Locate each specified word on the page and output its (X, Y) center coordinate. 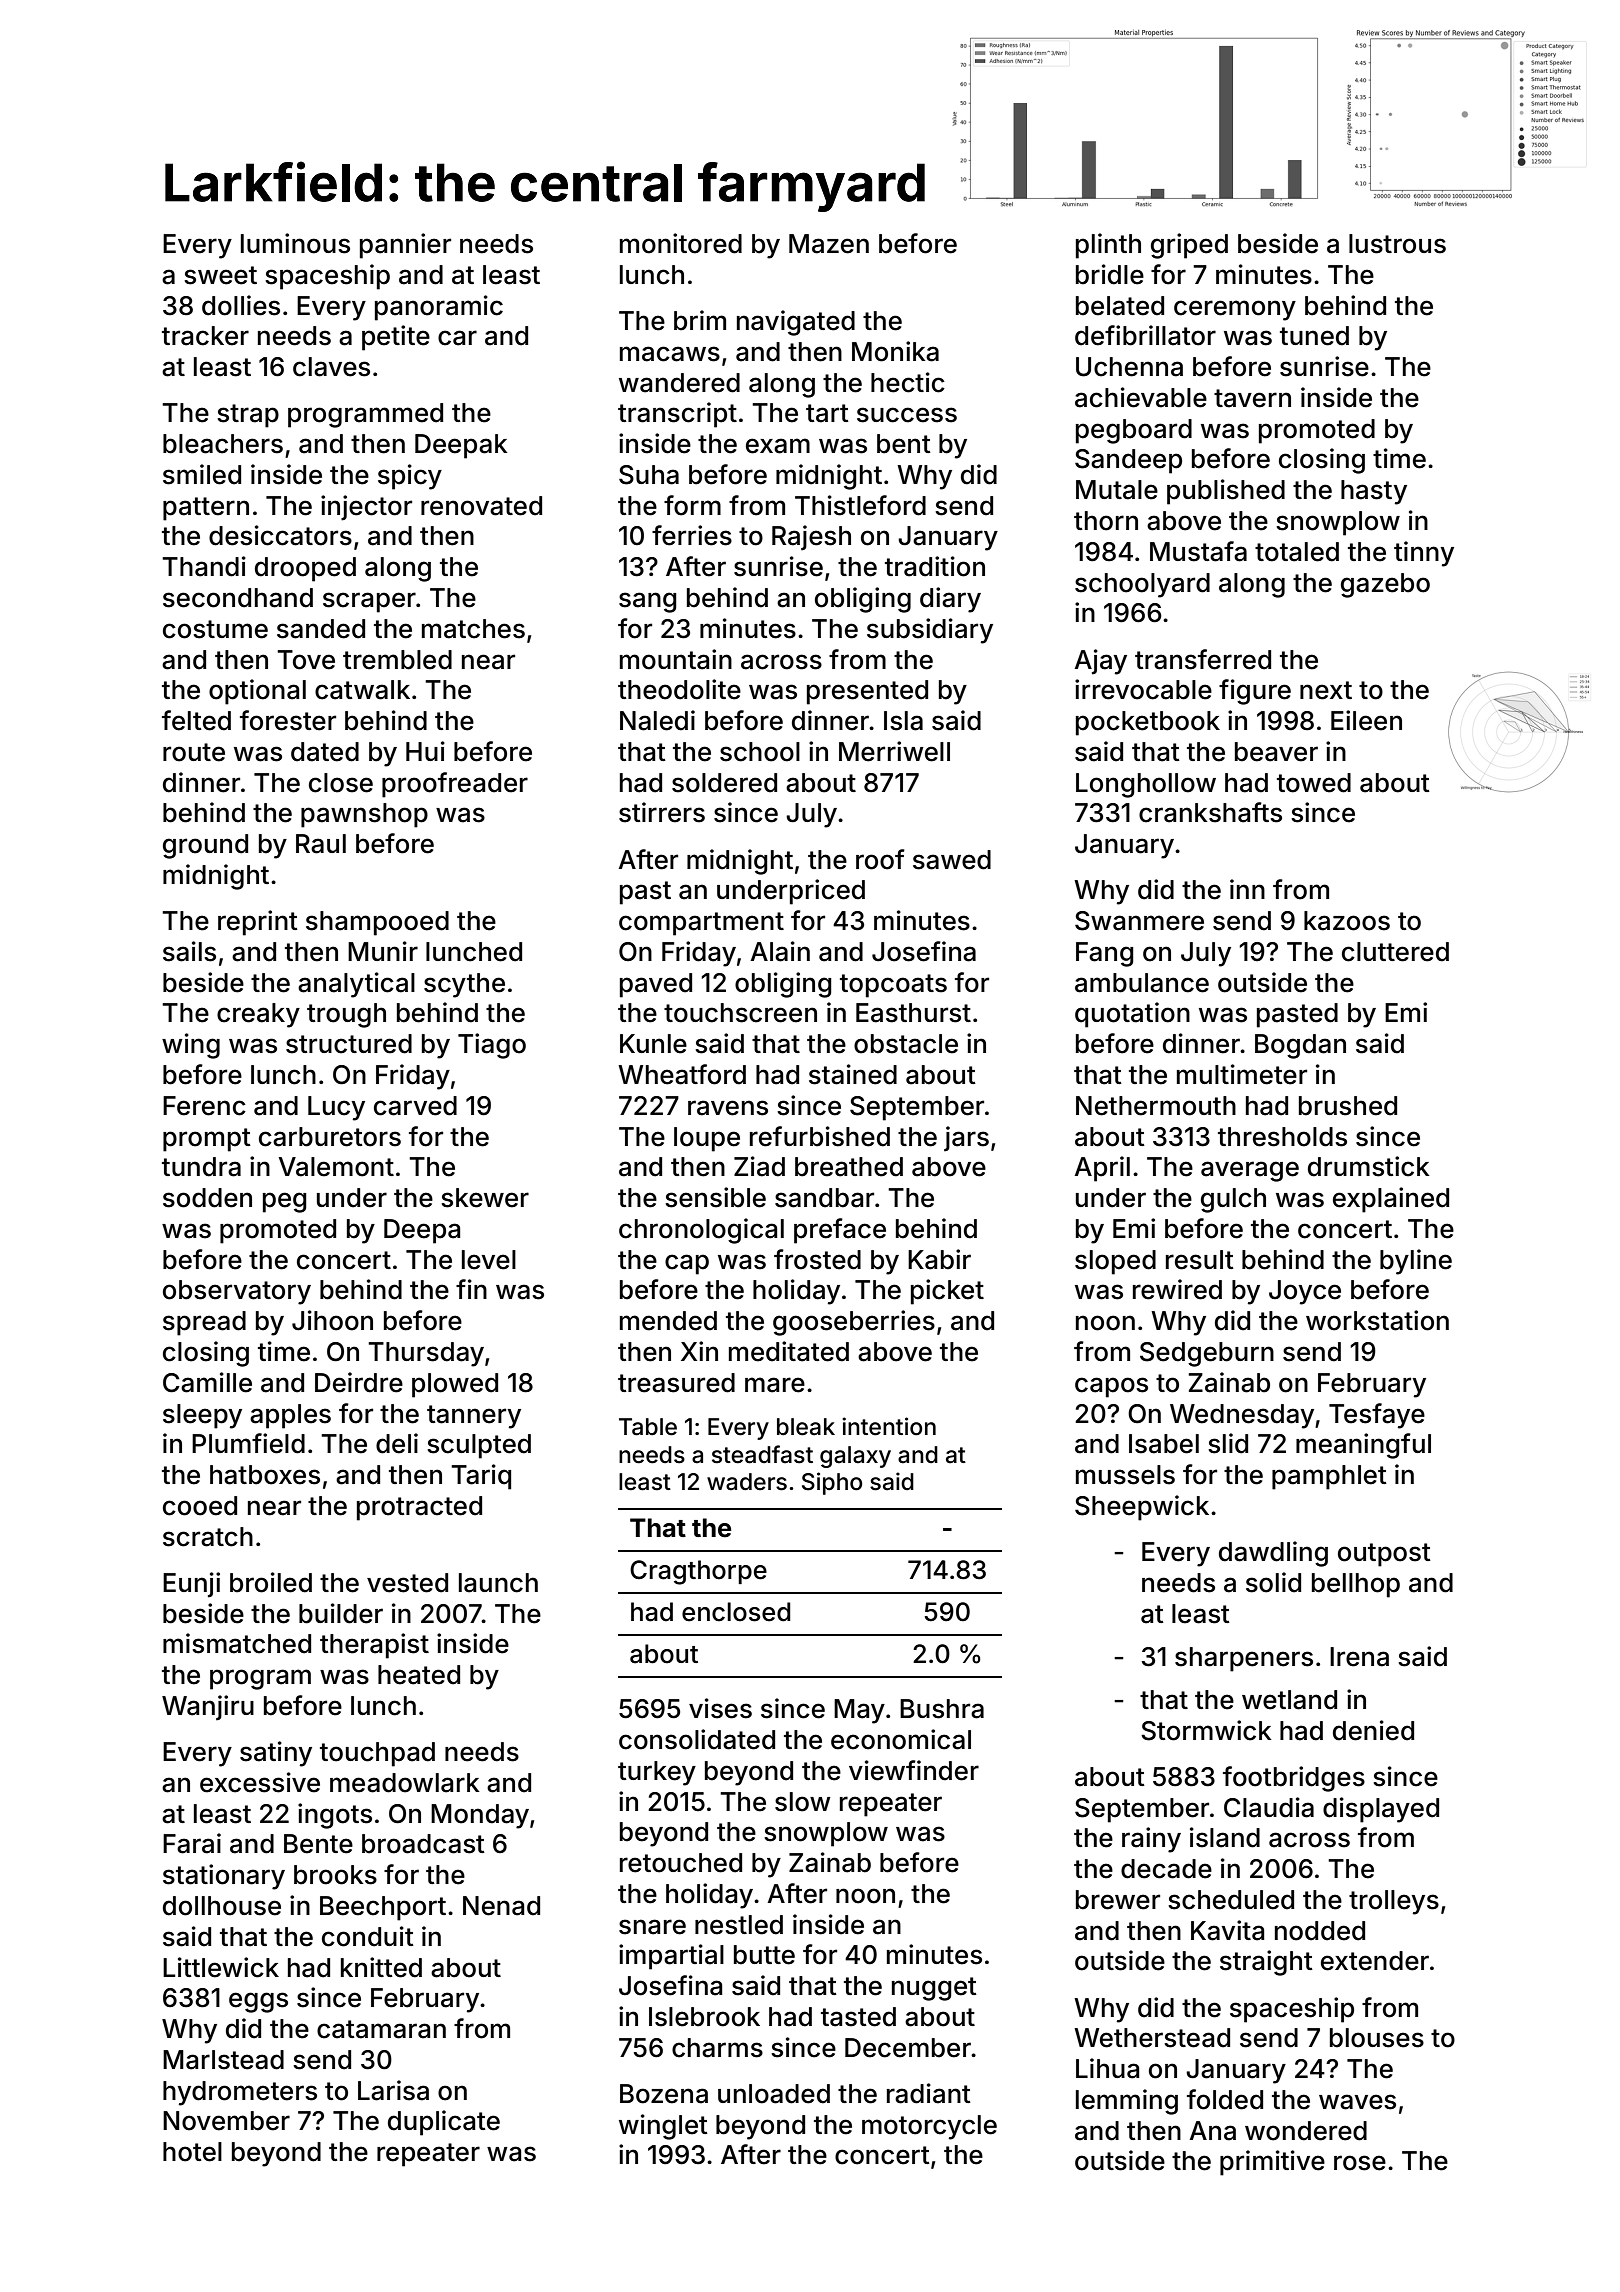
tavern (1252, 398)
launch (498, 1583)
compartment (701, 924)
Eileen (1366, 720)
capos (1111, 1387)
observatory (237, 1292)
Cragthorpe (698, 1572)
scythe (464, 985)
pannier (405, 246)
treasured (676, 1383)
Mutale (1117, 490)
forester (288, 720)
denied (1373, 1730)
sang (647, 602)
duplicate (444, 2123)
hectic (908, 382)
